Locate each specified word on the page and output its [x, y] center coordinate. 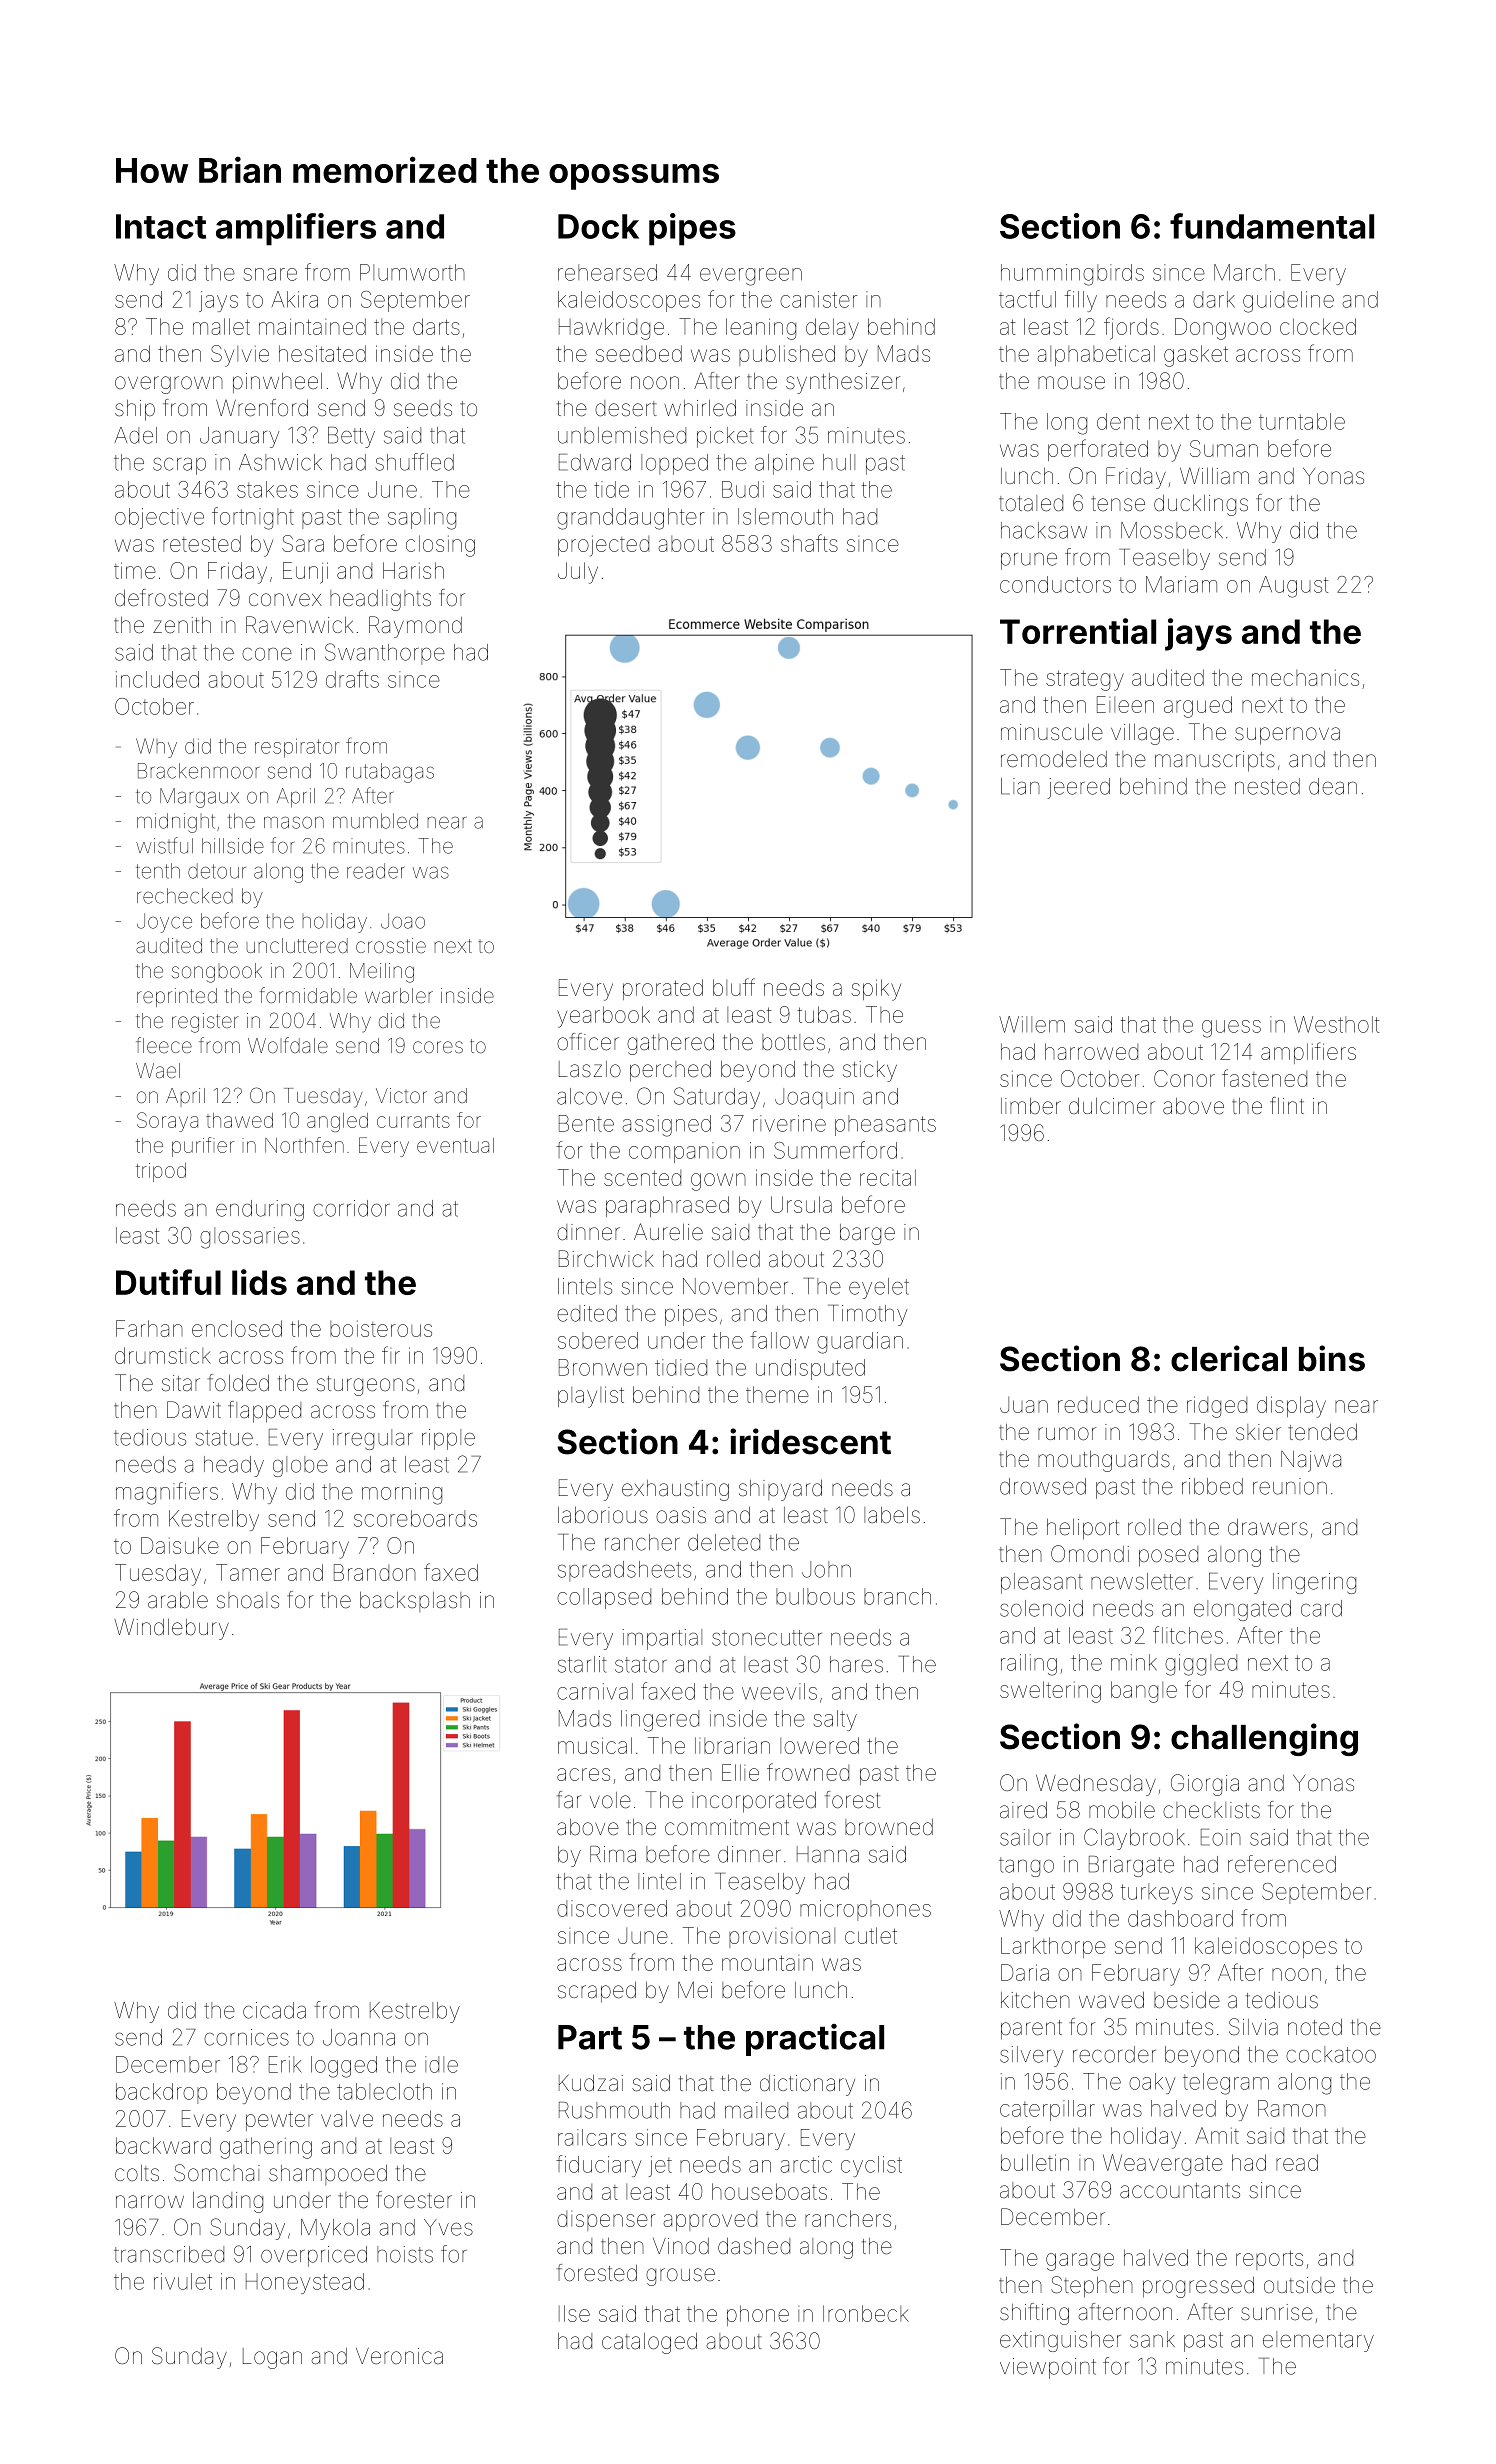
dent [1118, 421]
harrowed [1091, 1051]
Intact [161, 226]
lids [259, 1282]
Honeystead [305, 2283]
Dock [598, 226]
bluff [734, 987]
